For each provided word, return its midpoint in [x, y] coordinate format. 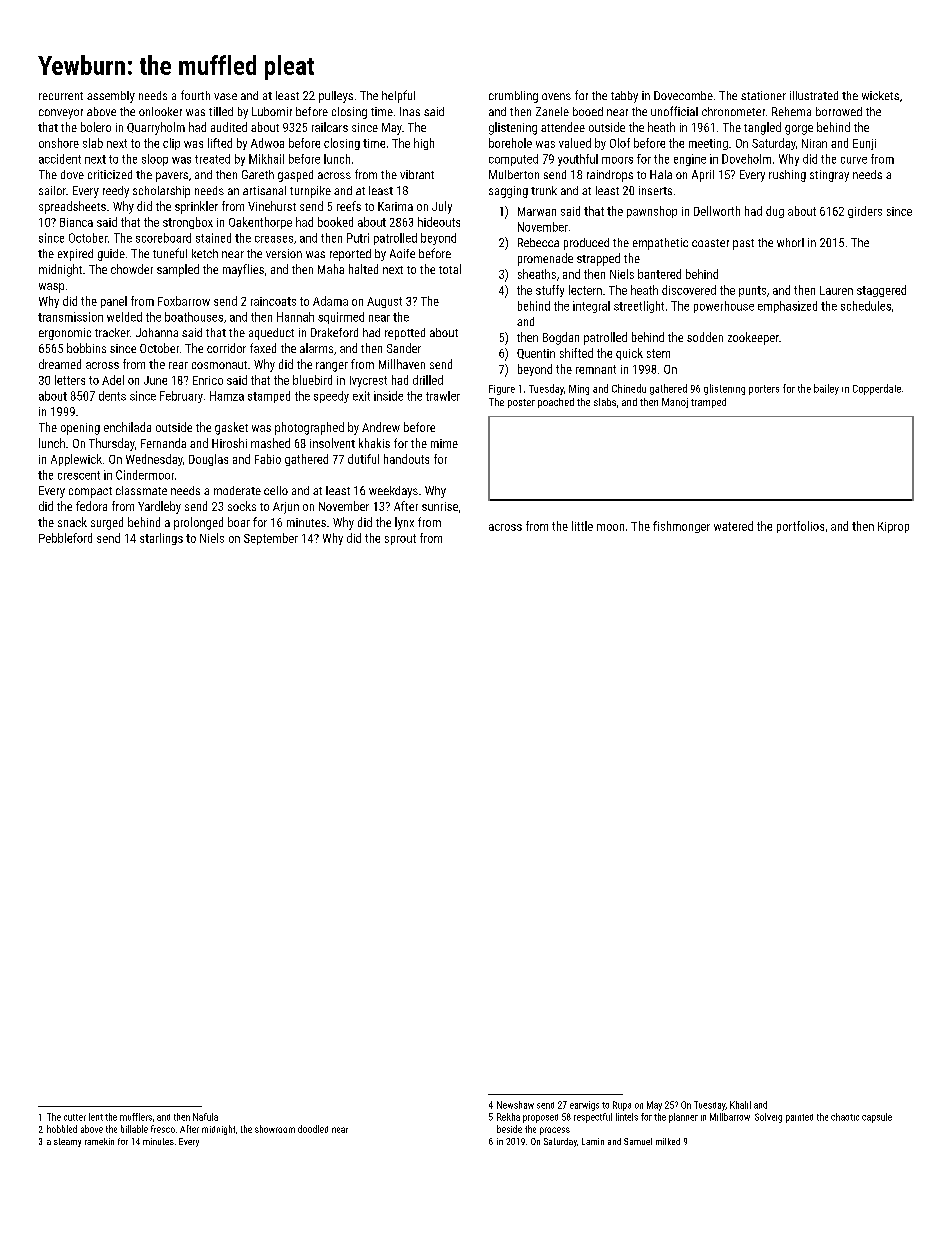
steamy [67, 1142]
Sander [404, 348]
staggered [881, 291]
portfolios [800, 527]
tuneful [170, 253]
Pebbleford [65, 538]
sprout [400, 539]
